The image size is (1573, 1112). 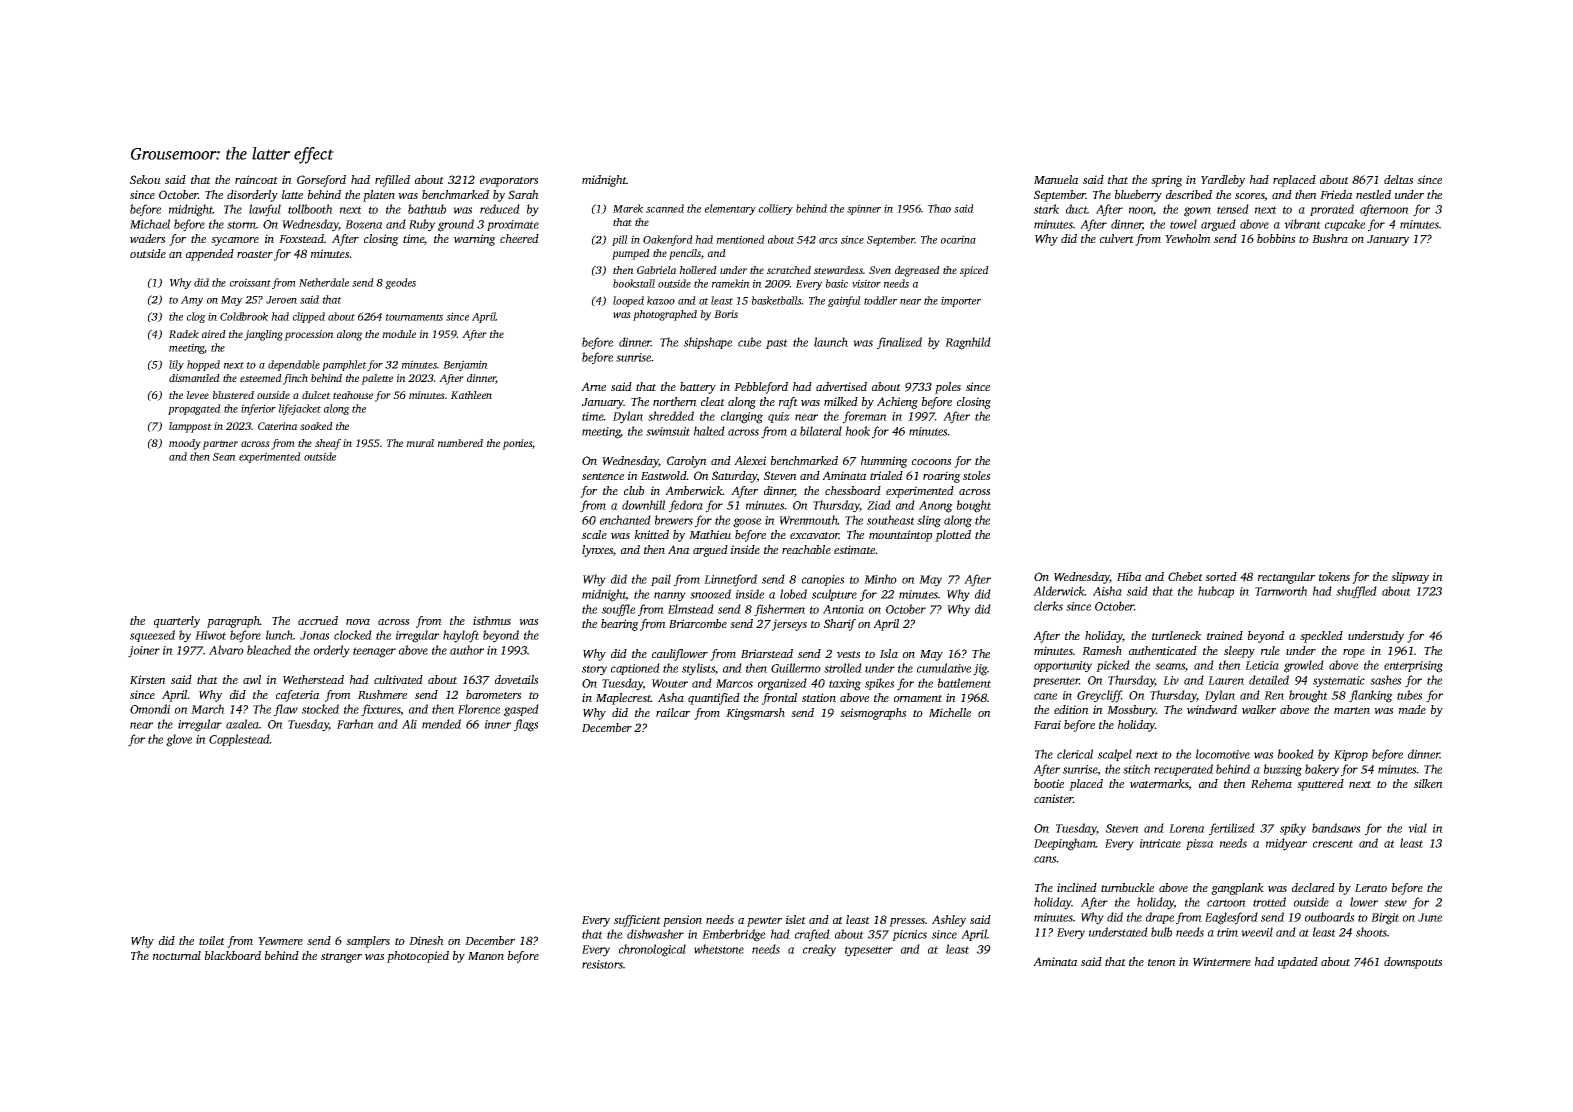 I want to click on evaporators, so click(x=509, y=182).
